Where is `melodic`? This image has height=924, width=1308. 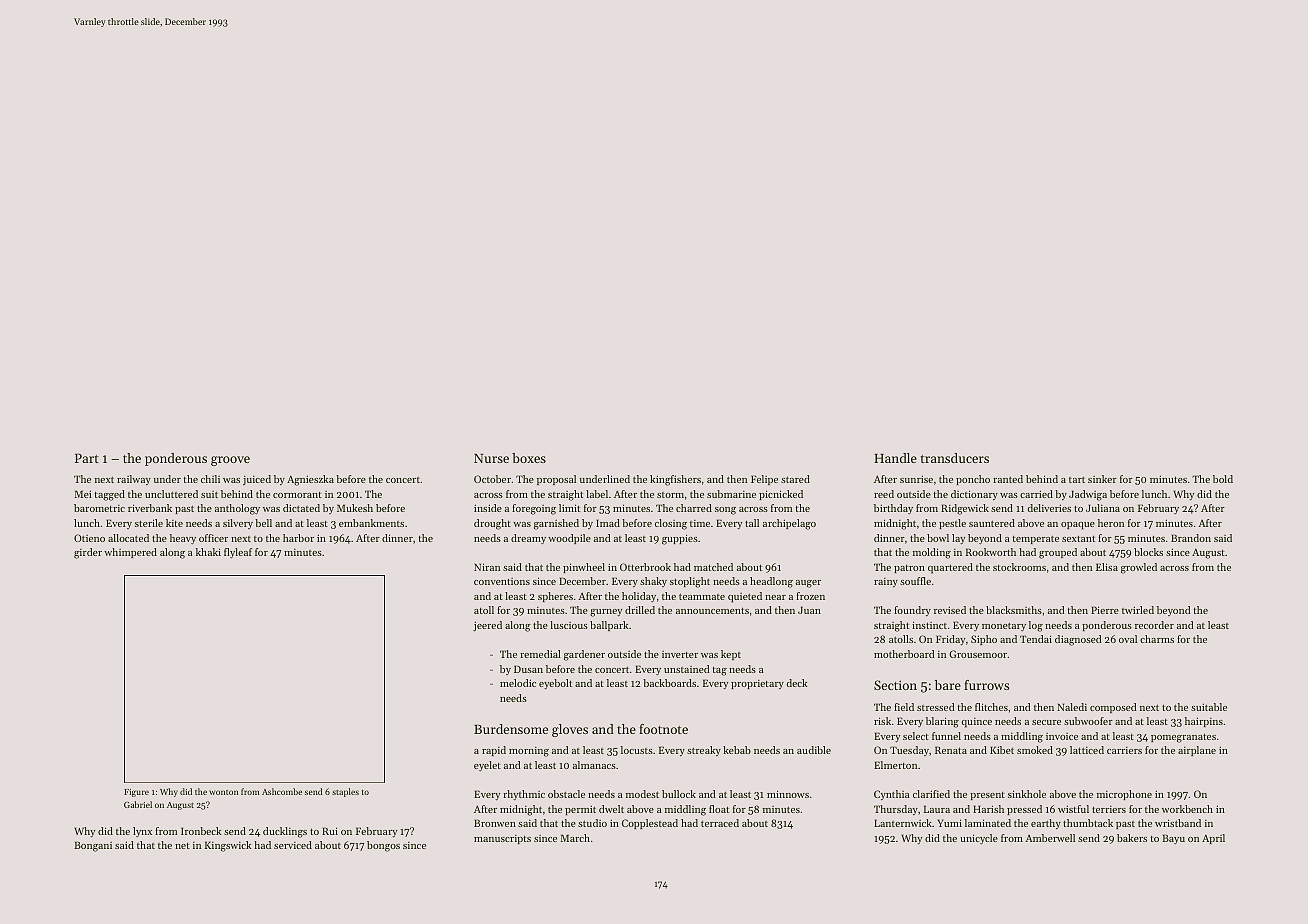
melodic is located at coordinates (518, 683).
